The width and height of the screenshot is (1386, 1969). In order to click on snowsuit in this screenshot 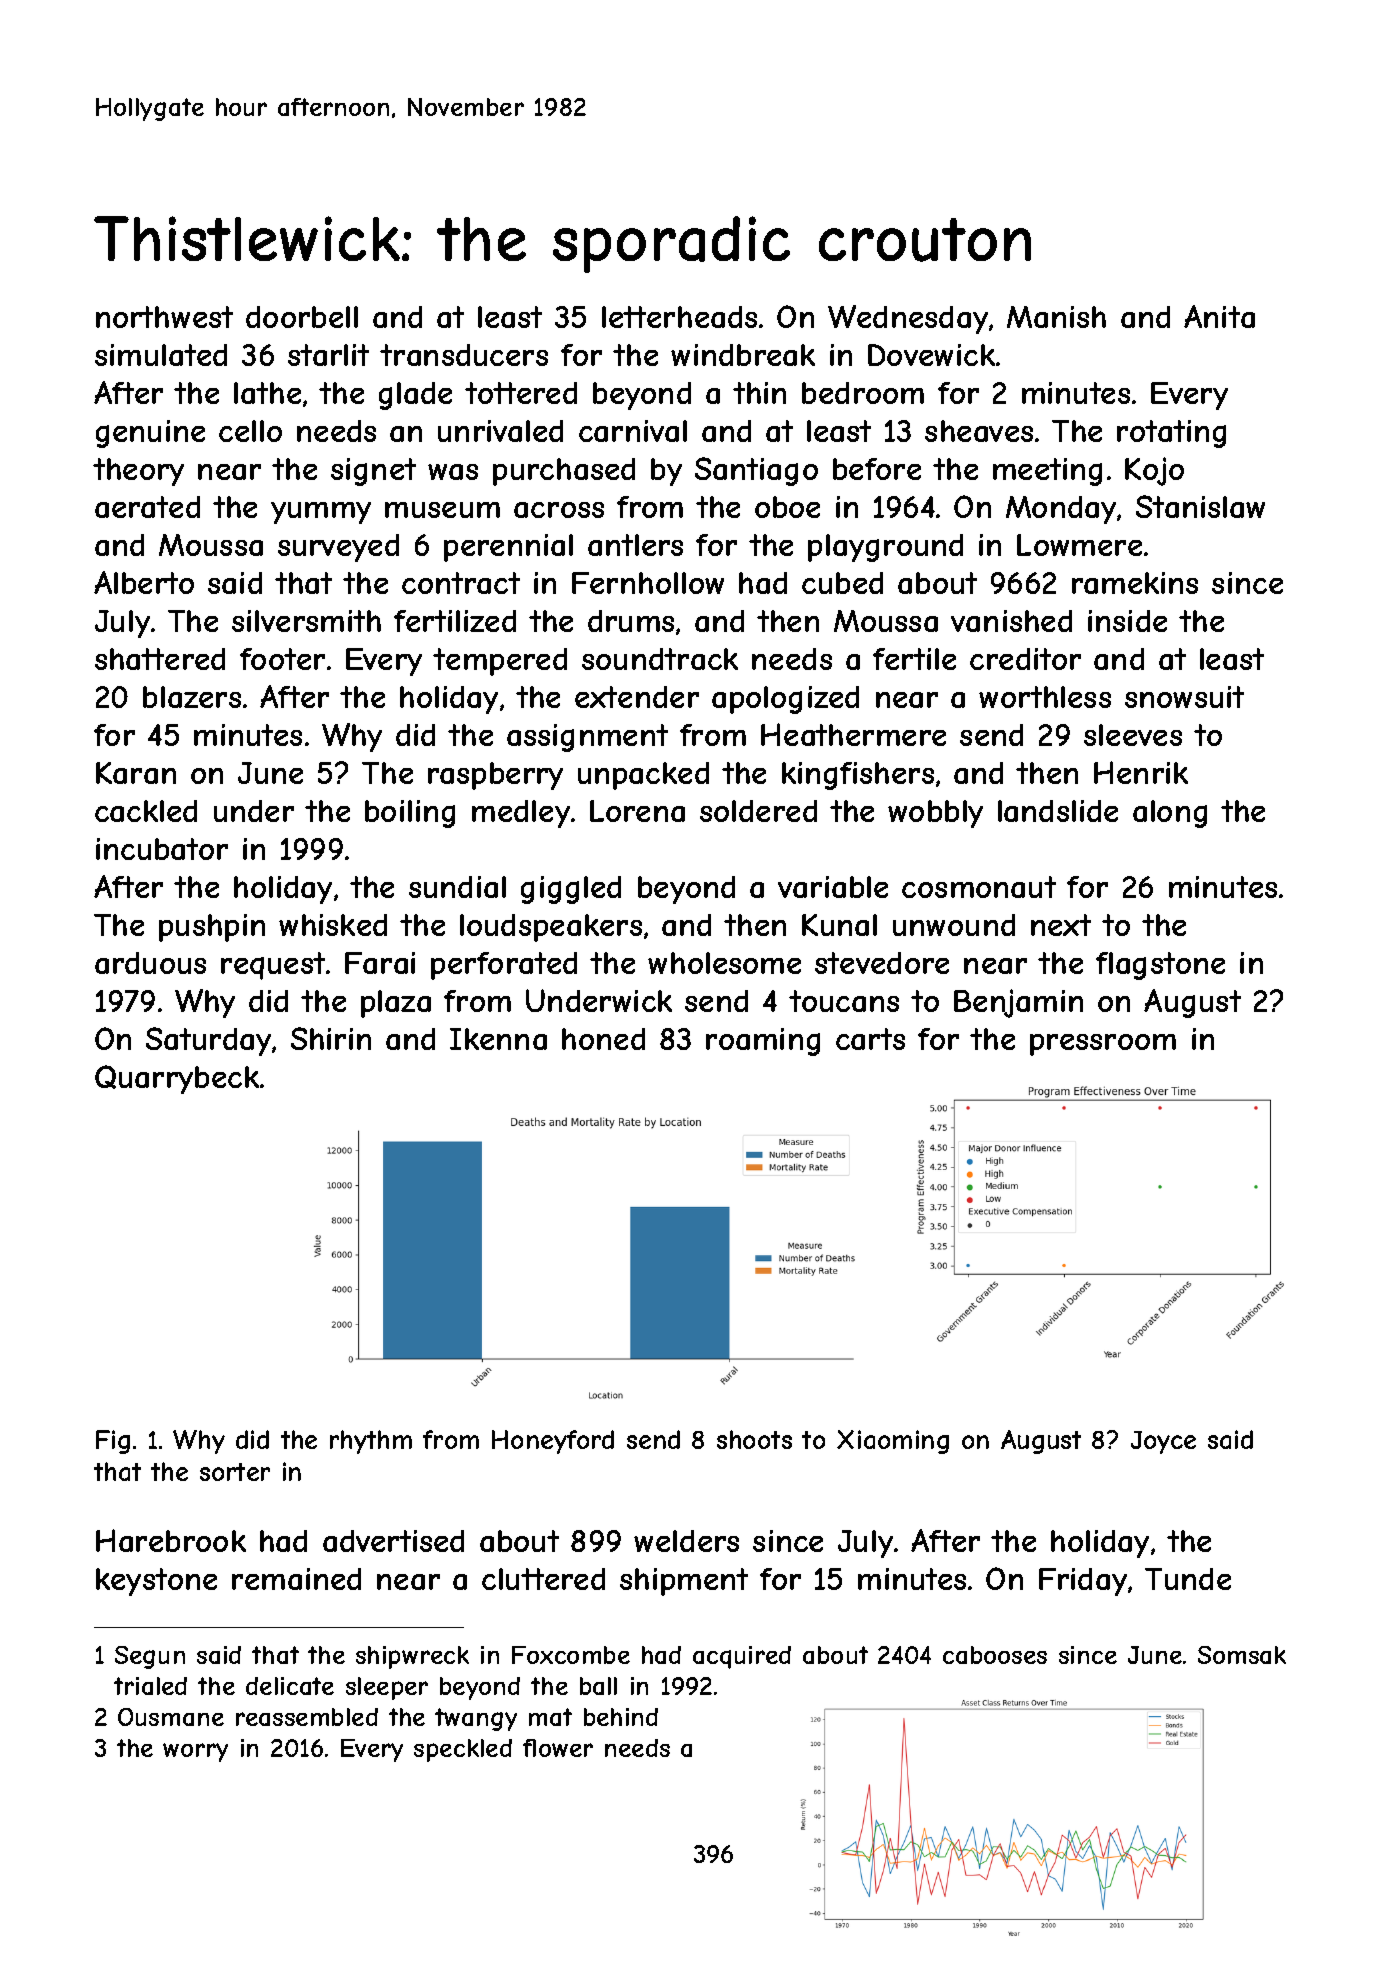, I will do `click(1184, 697)`.
